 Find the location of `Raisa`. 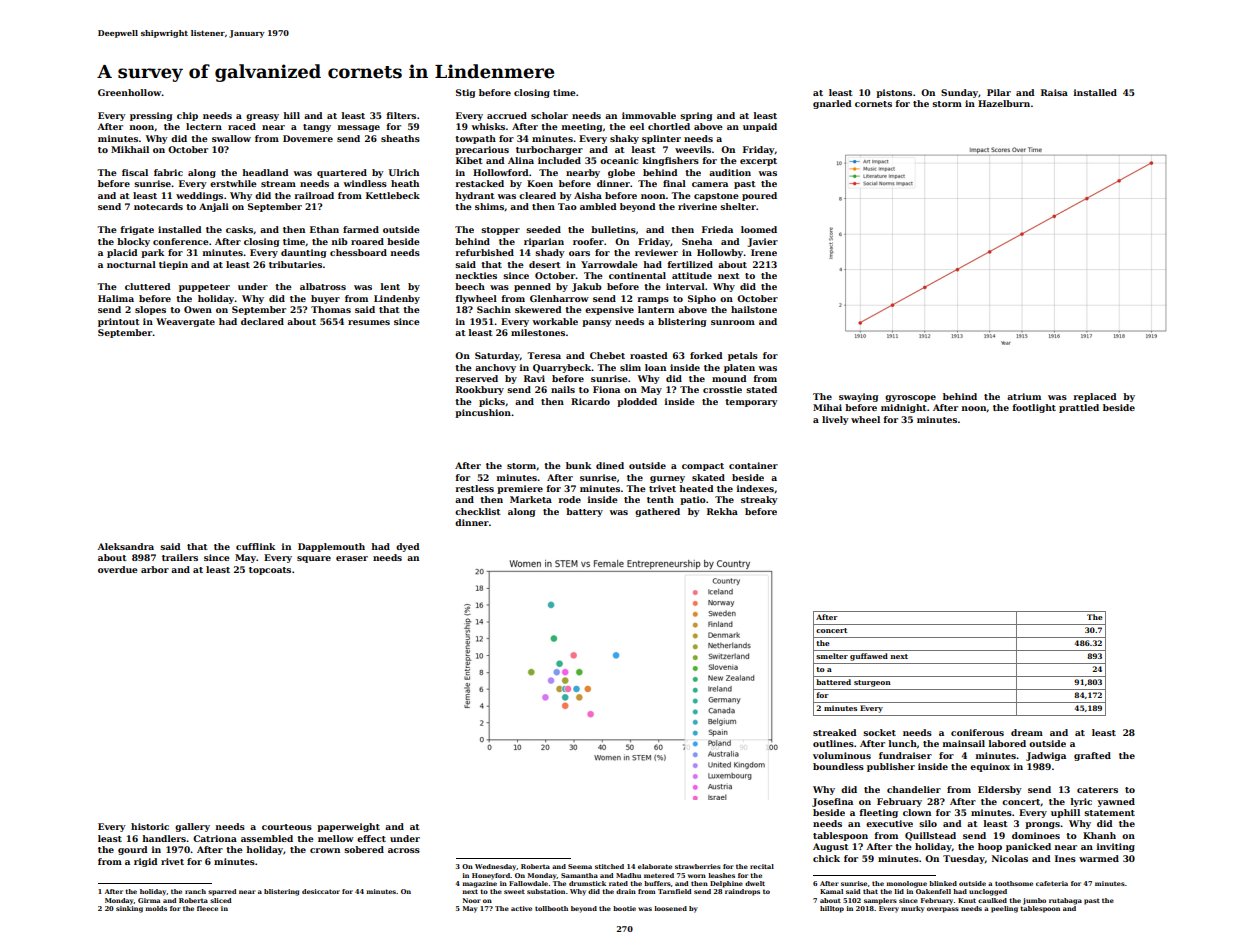

Raisa is located at coordinates (1054, 92).
